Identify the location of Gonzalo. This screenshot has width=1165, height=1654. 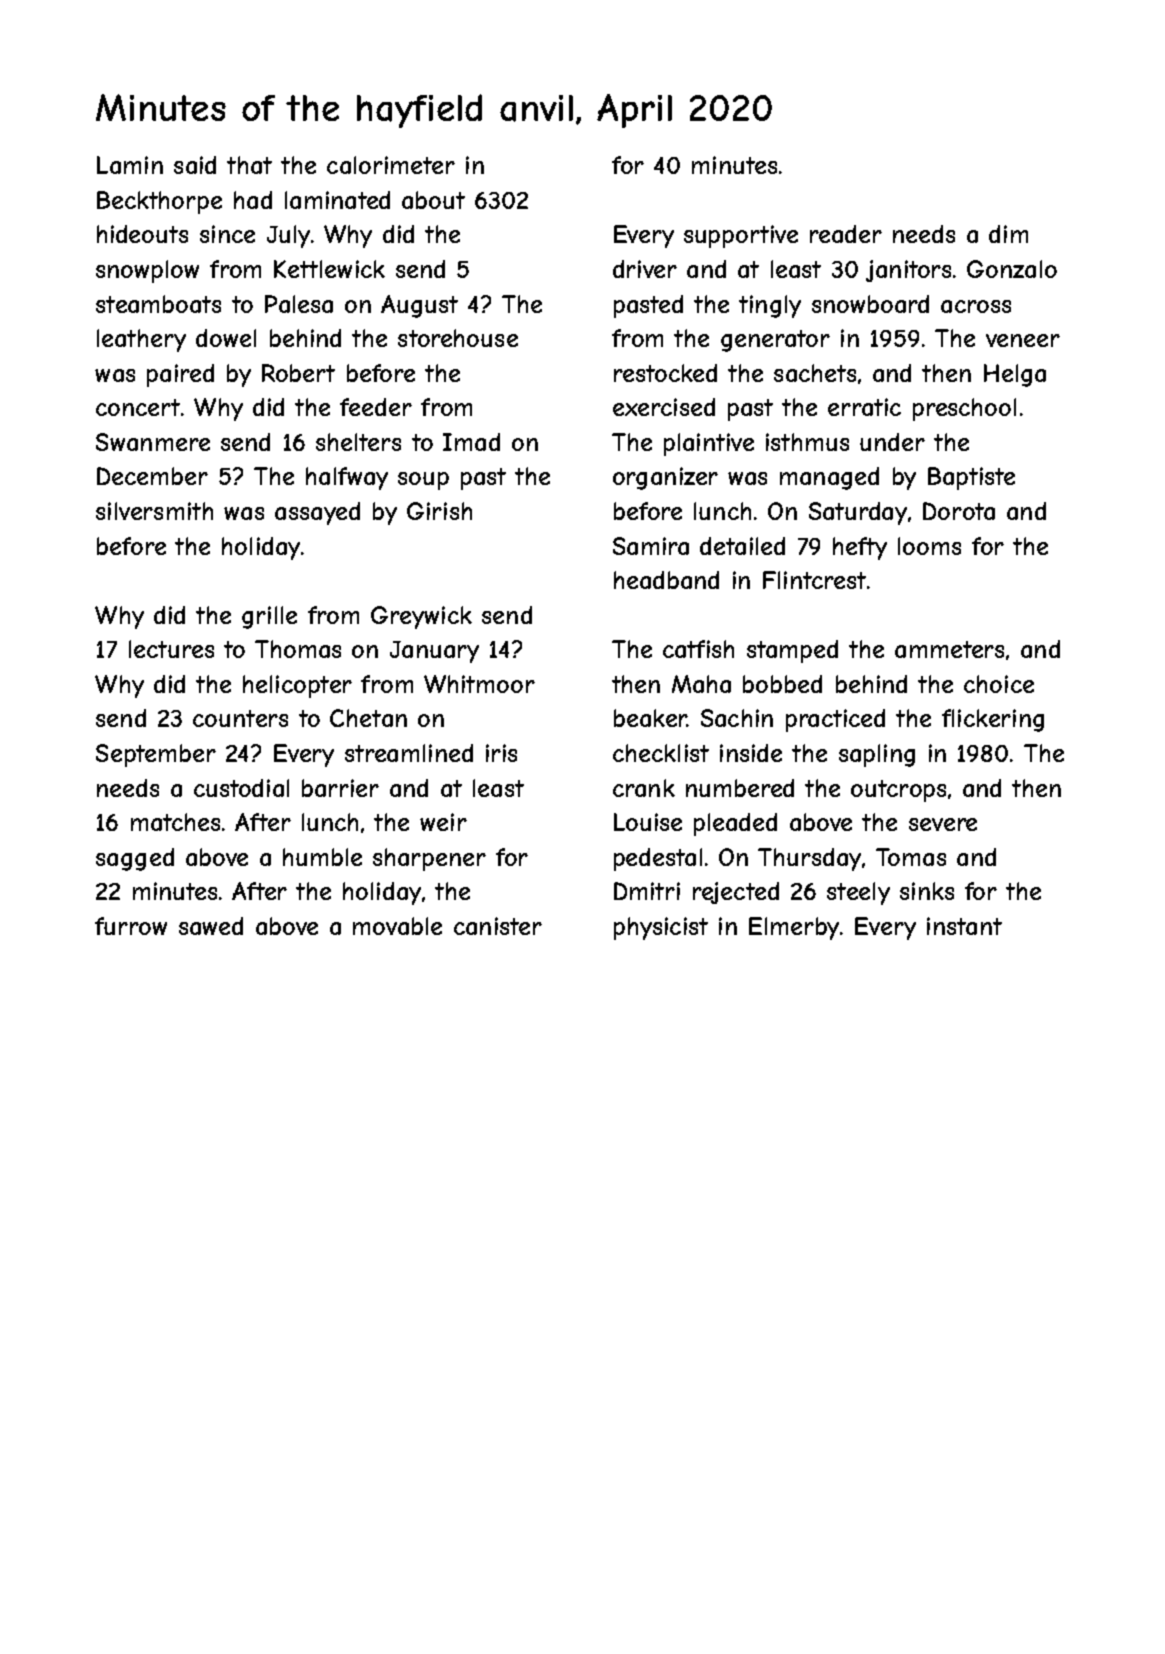
(1012, 269).
